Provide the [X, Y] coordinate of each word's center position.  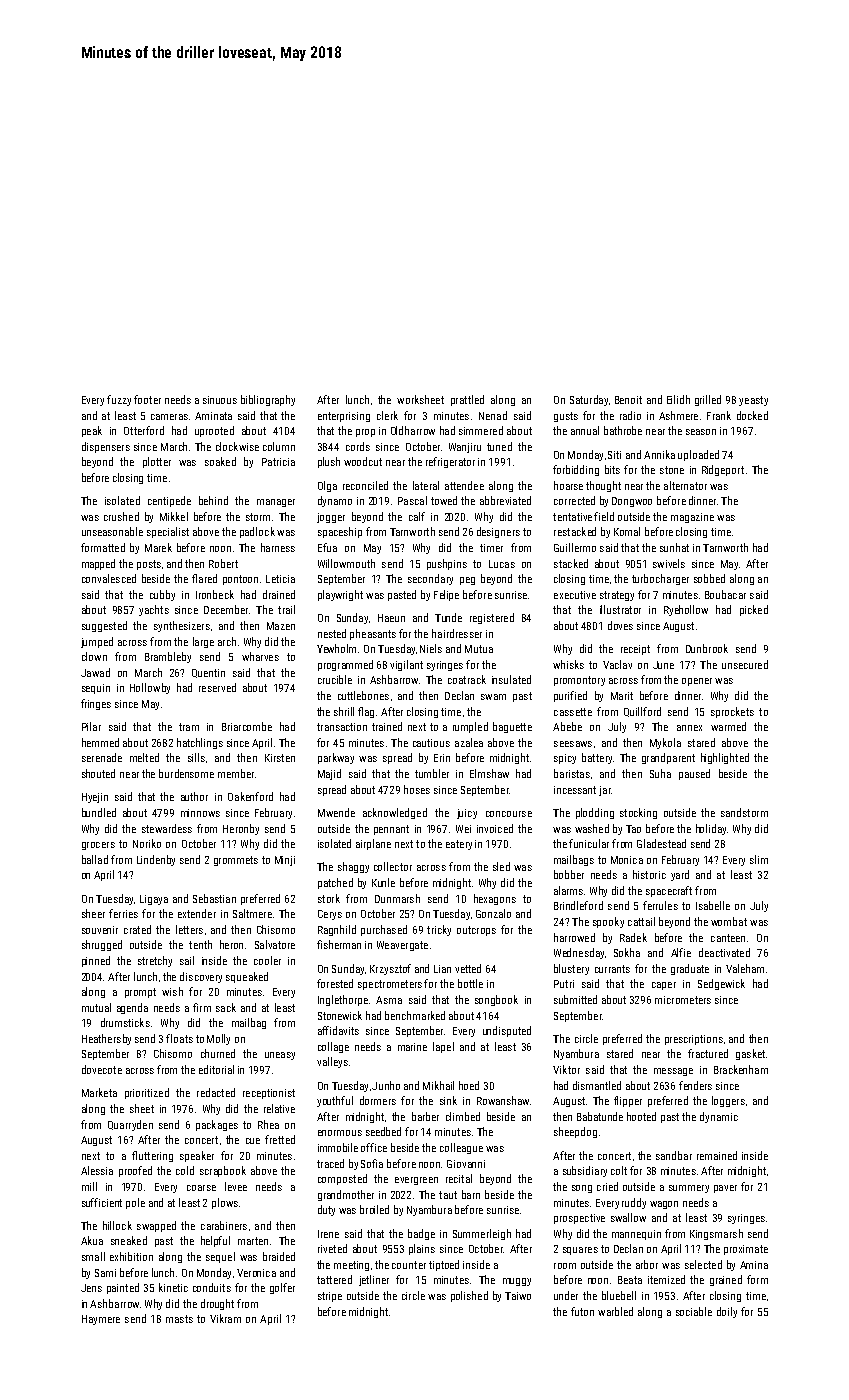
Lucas [502, 564]
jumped [97, 642]
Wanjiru [465, 448]
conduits [212, 1287]
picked [754, 610]
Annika [659, 454]
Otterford [144, 430]
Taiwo [518, 1296]
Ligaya [154, 900]
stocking [638, 813]
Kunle [383, 882]
